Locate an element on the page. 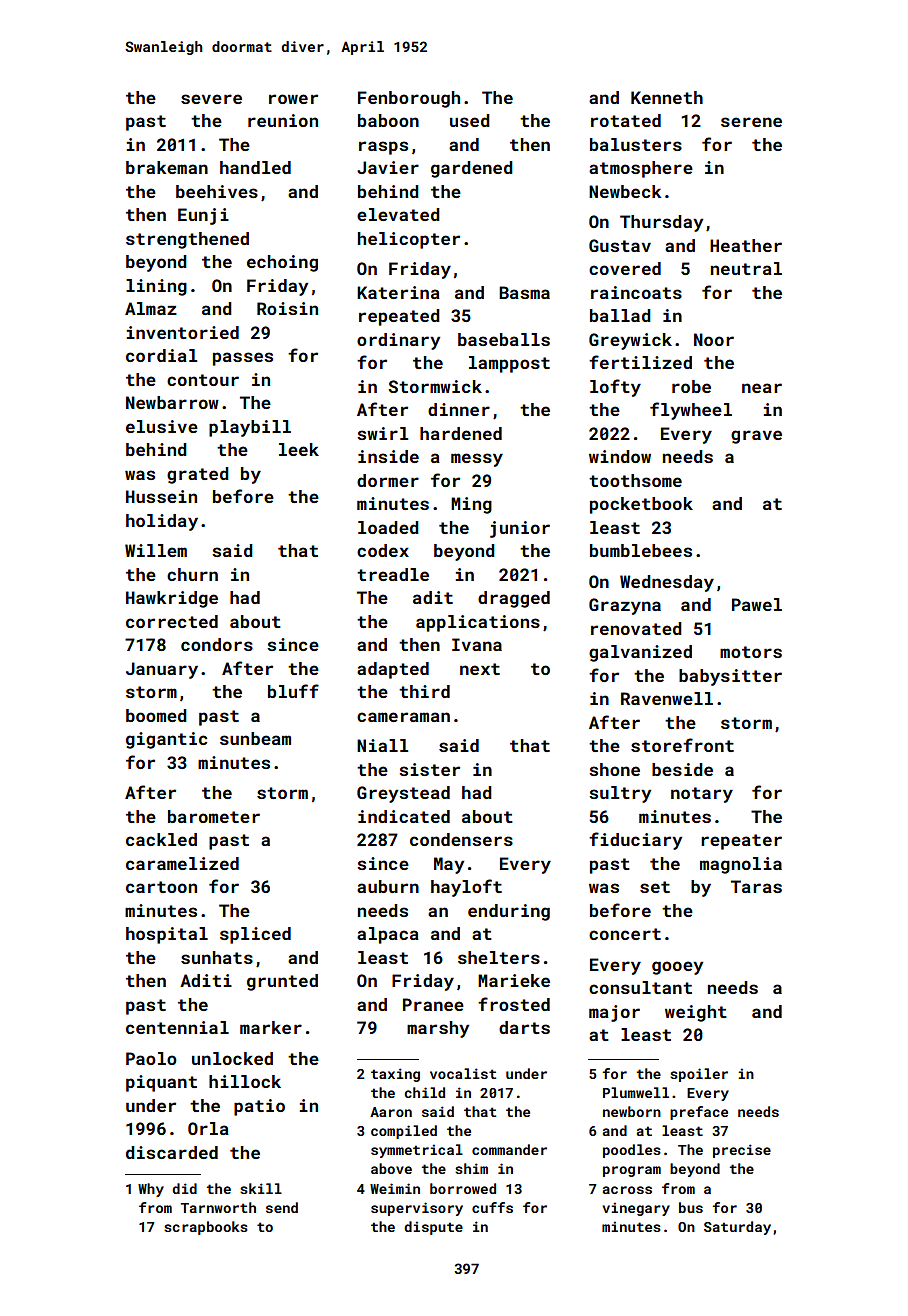 The image size is (908, 1316). hospital is located at coordinates (167, 935).
